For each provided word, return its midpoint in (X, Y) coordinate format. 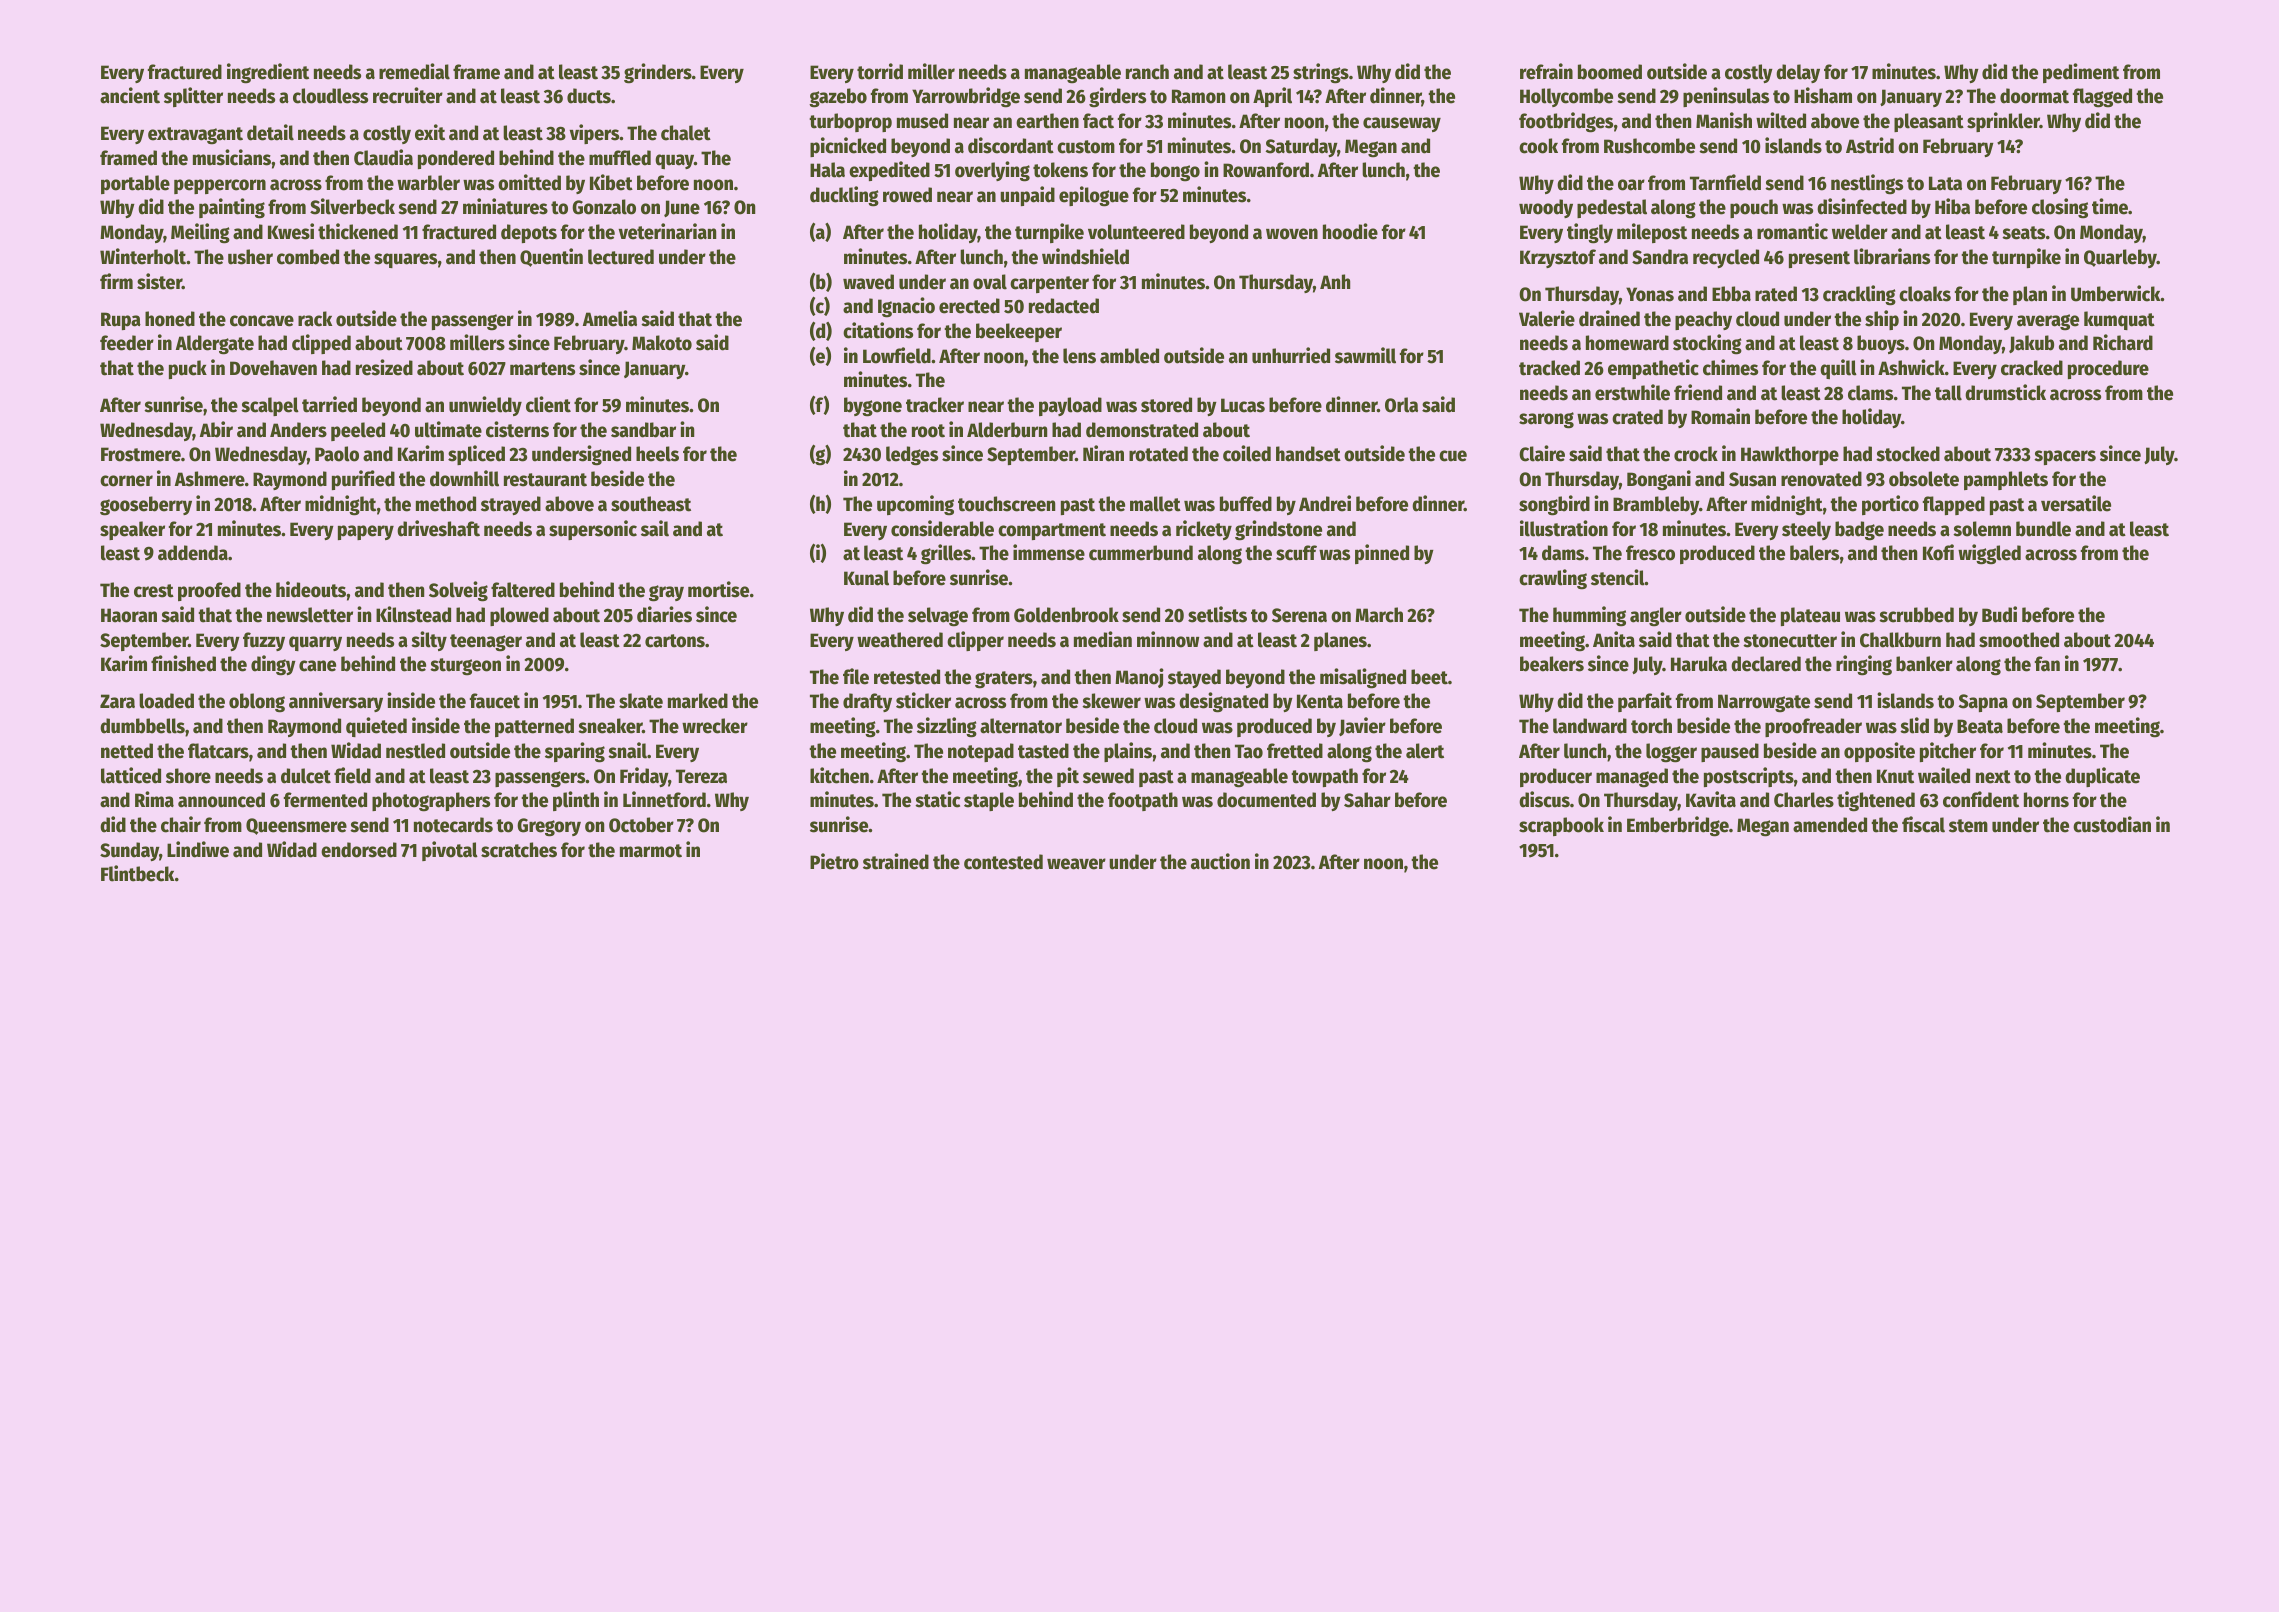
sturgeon (465, 667)
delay (1798, 73)
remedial (414, 71)
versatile (2076, 503)
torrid (880, 71)
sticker (923, 700)
